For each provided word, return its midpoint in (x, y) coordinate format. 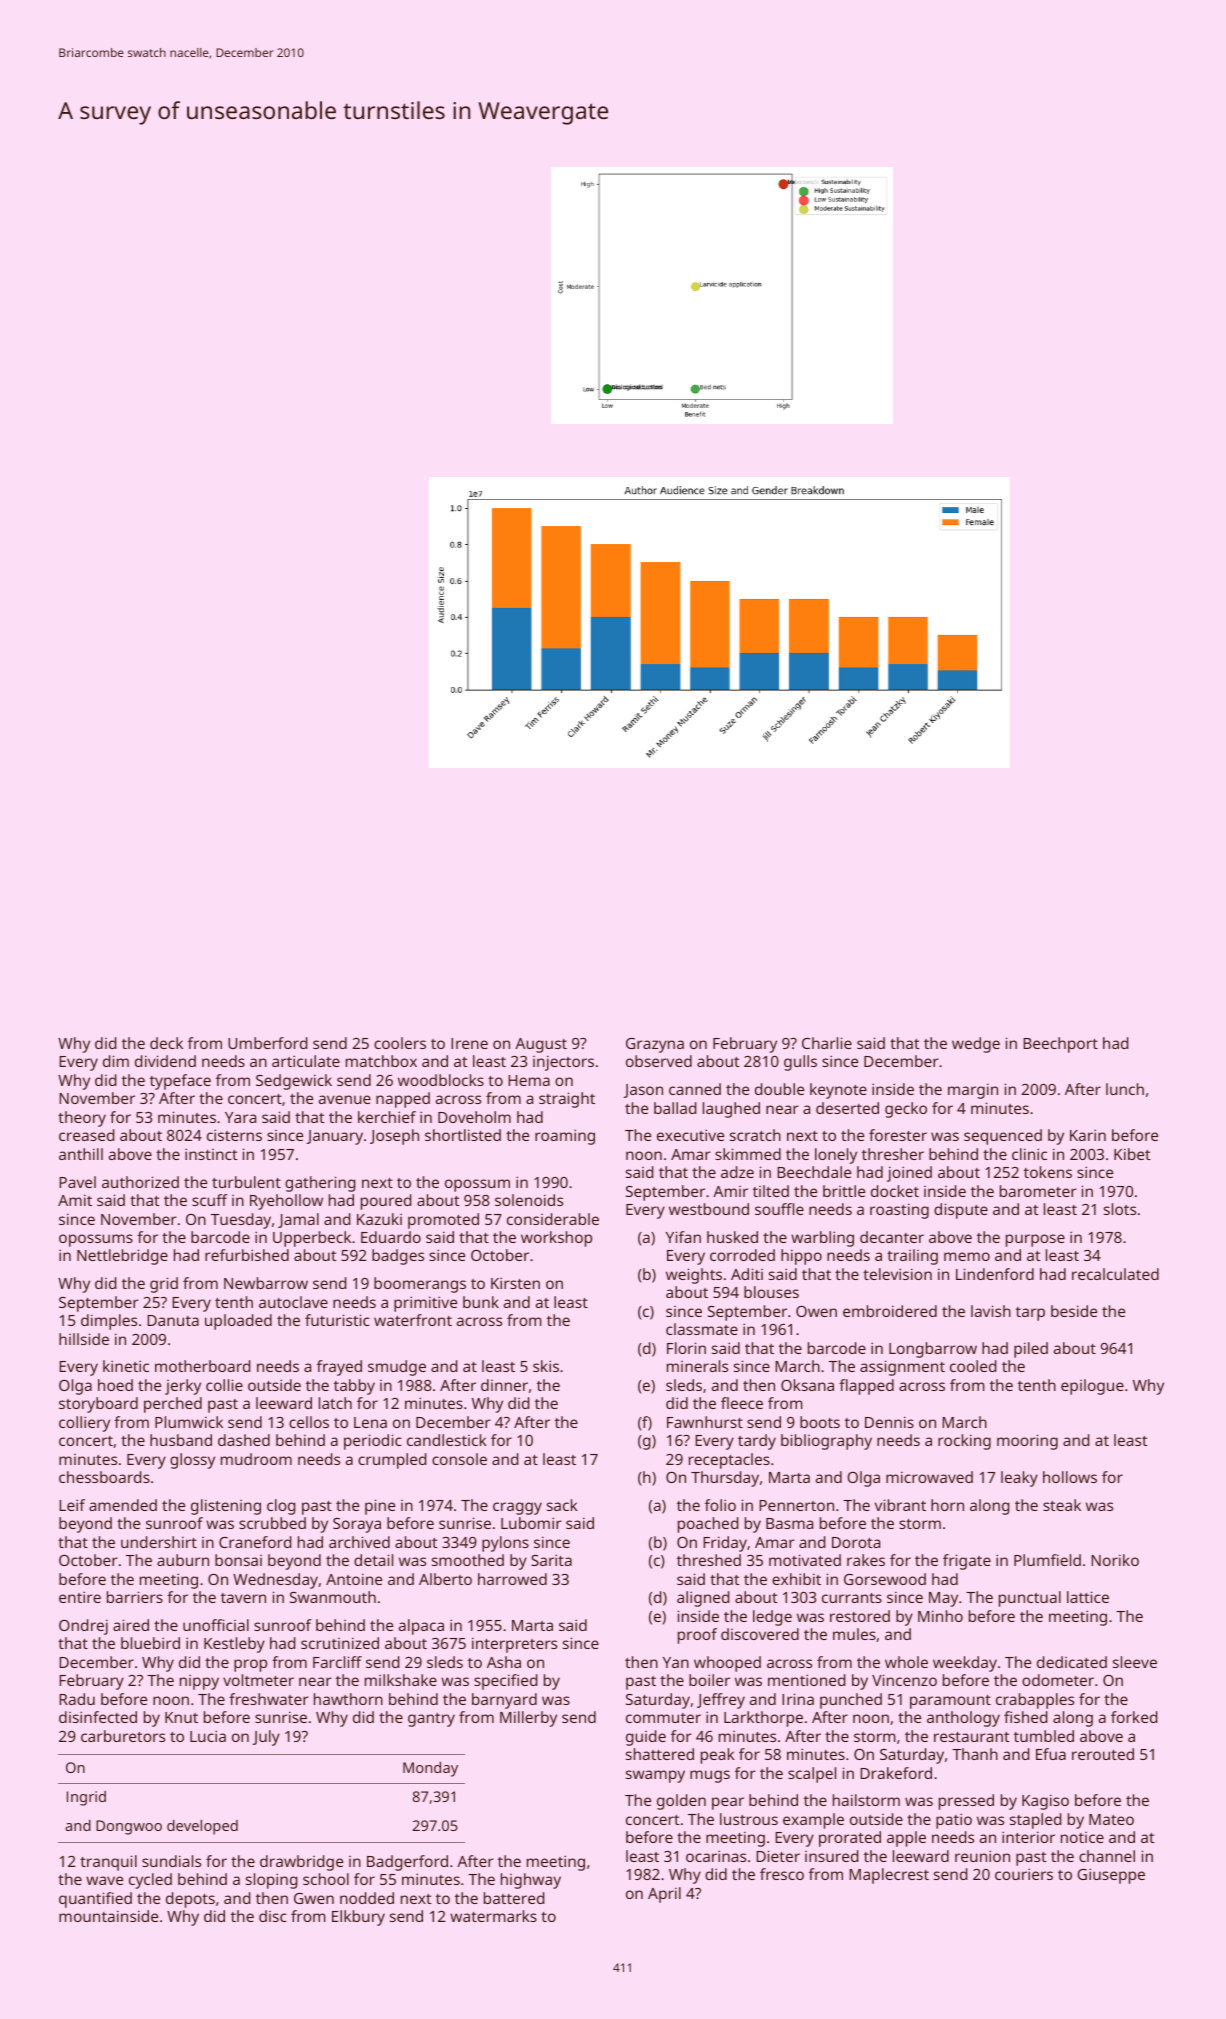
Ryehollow (286, 1202)
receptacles (729, 1461)
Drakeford (896, 1773)
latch (335, 1403)
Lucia (208, 1736)
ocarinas (716, 1856)
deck (166, 1043)
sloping (271, 1881)
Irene (469, 1043)
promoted (443, 1221)
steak (1062, 1505)
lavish (991, 1311)
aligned (703, 1599)
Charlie (827, 1043)
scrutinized (340, 1643)
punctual (1030, 1599)
